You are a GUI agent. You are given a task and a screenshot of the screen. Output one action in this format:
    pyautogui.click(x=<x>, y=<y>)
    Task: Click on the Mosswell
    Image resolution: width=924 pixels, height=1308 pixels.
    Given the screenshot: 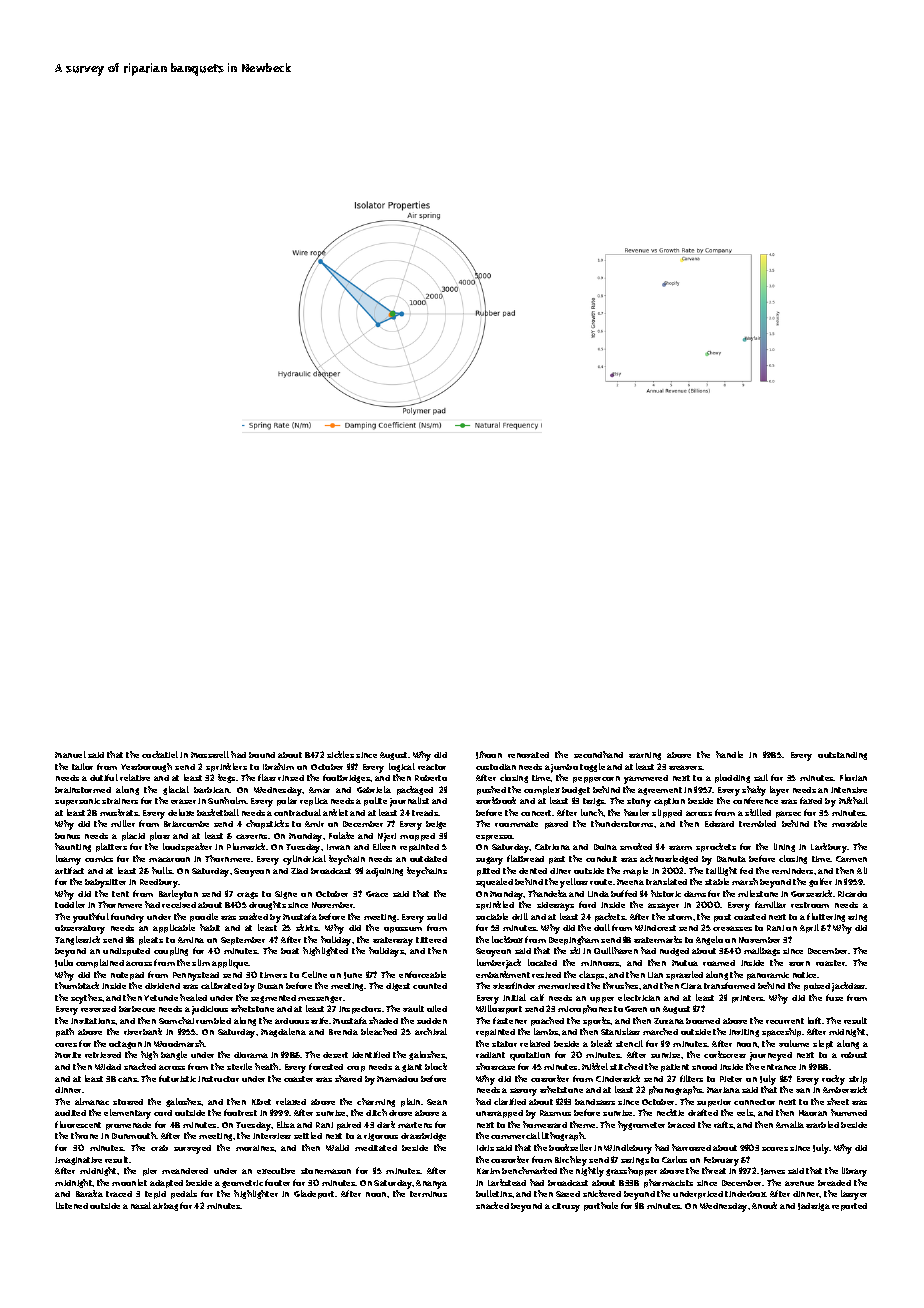 What is the action you would take?
    pyautogui.click(x=210, y=754)
